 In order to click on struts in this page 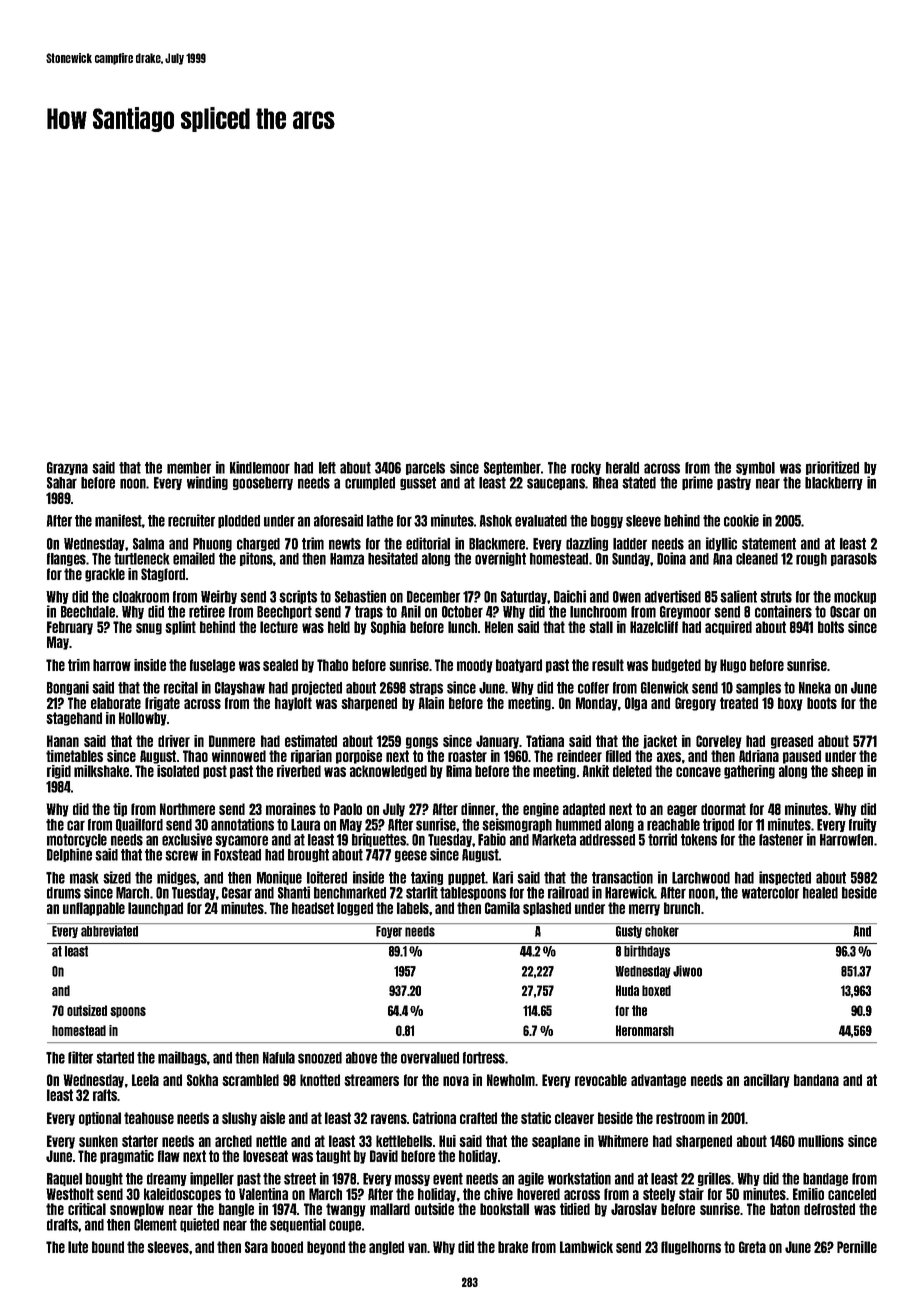, I will do `click(776, 597)`.
